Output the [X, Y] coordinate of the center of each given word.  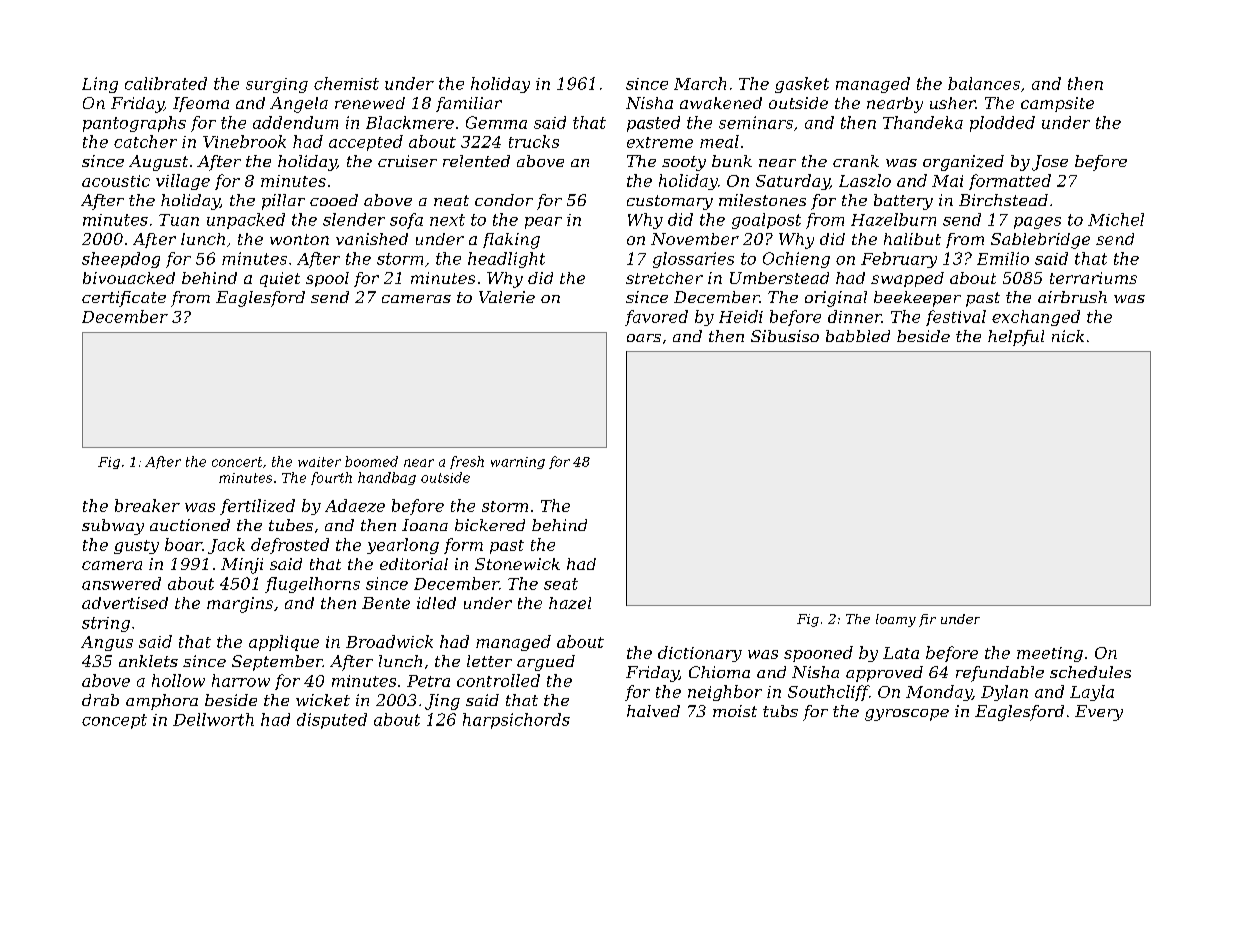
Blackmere [410, 122]
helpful [1016, 338]
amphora [162, 702]
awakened [721, 103]
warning [518, 463]
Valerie [507, 297]
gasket [802, 85]
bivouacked [129, 278]
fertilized [257, 507]
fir [927, 620]
